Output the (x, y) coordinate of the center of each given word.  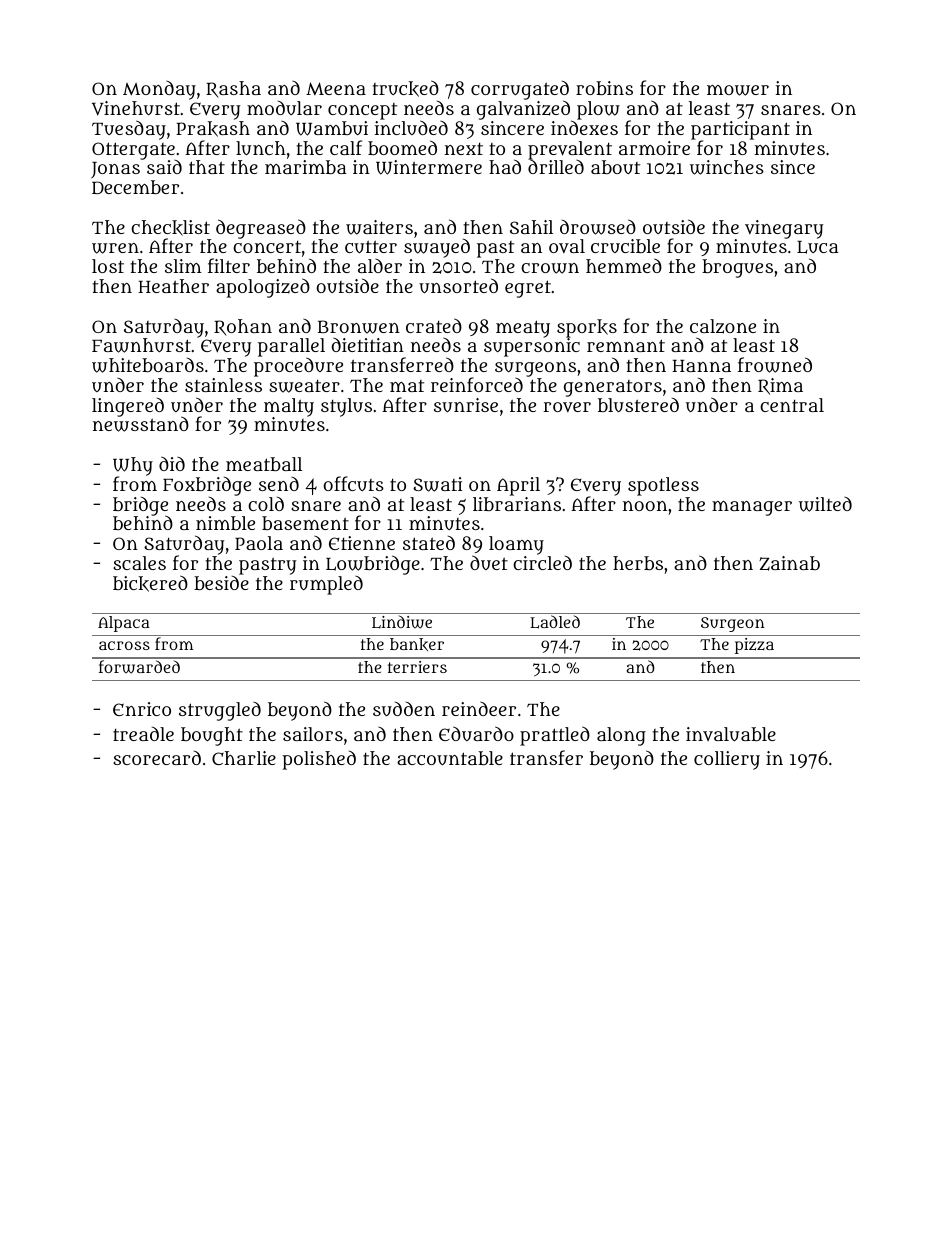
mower (738, 90)
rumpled (326, 585)
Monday (159, 90)
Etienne (362, 543)
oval (567, 246)
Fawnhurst (141, 345)
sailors (313, 734)
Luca (818, 247)
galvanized (524, 111)
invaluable (731, 734)
